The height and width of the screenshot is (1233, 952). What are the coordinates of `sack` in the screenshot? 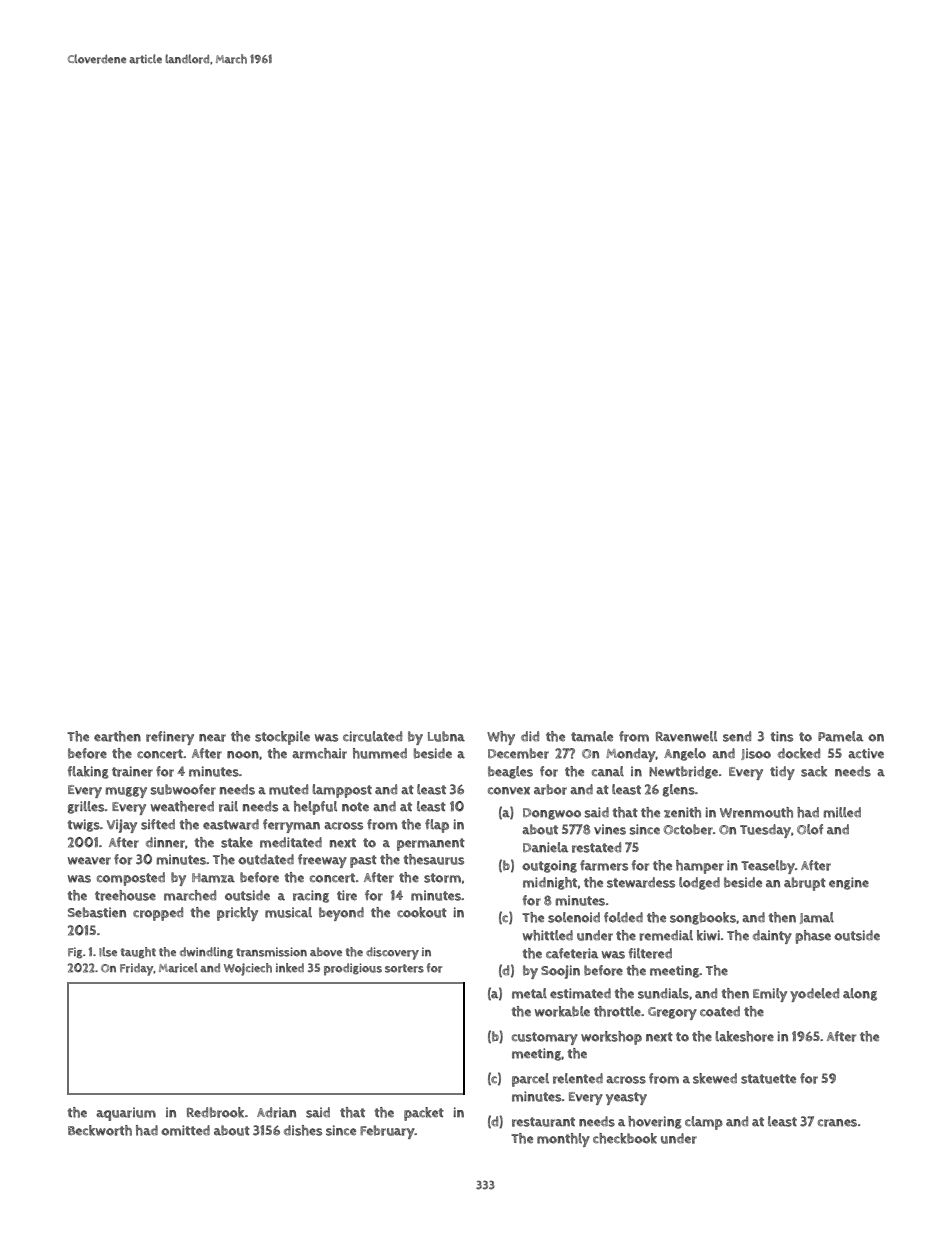 It's located at (814, 771).
